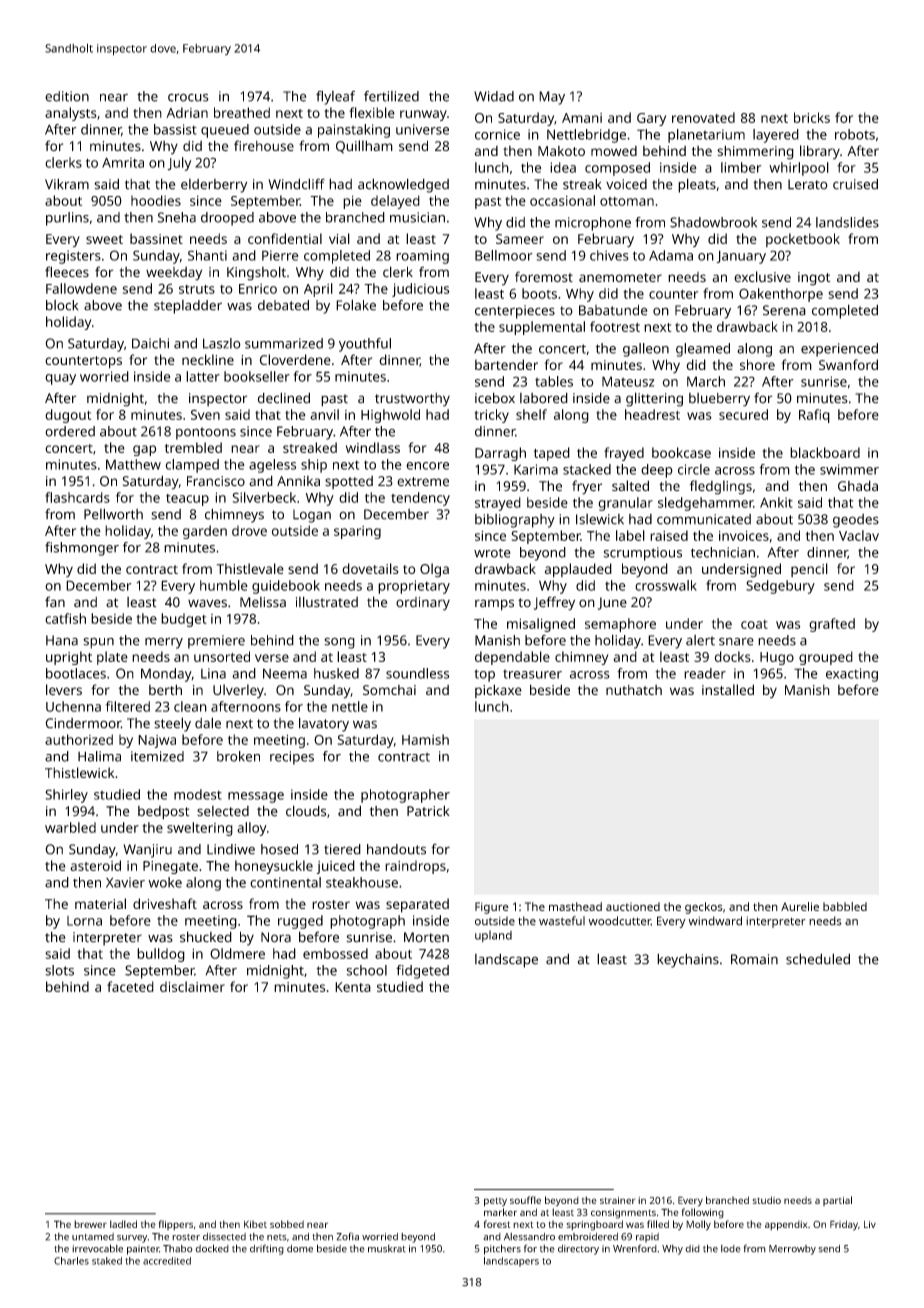 This document has width=924, height=1308. I want to click on Nora, so click(276, 937).
